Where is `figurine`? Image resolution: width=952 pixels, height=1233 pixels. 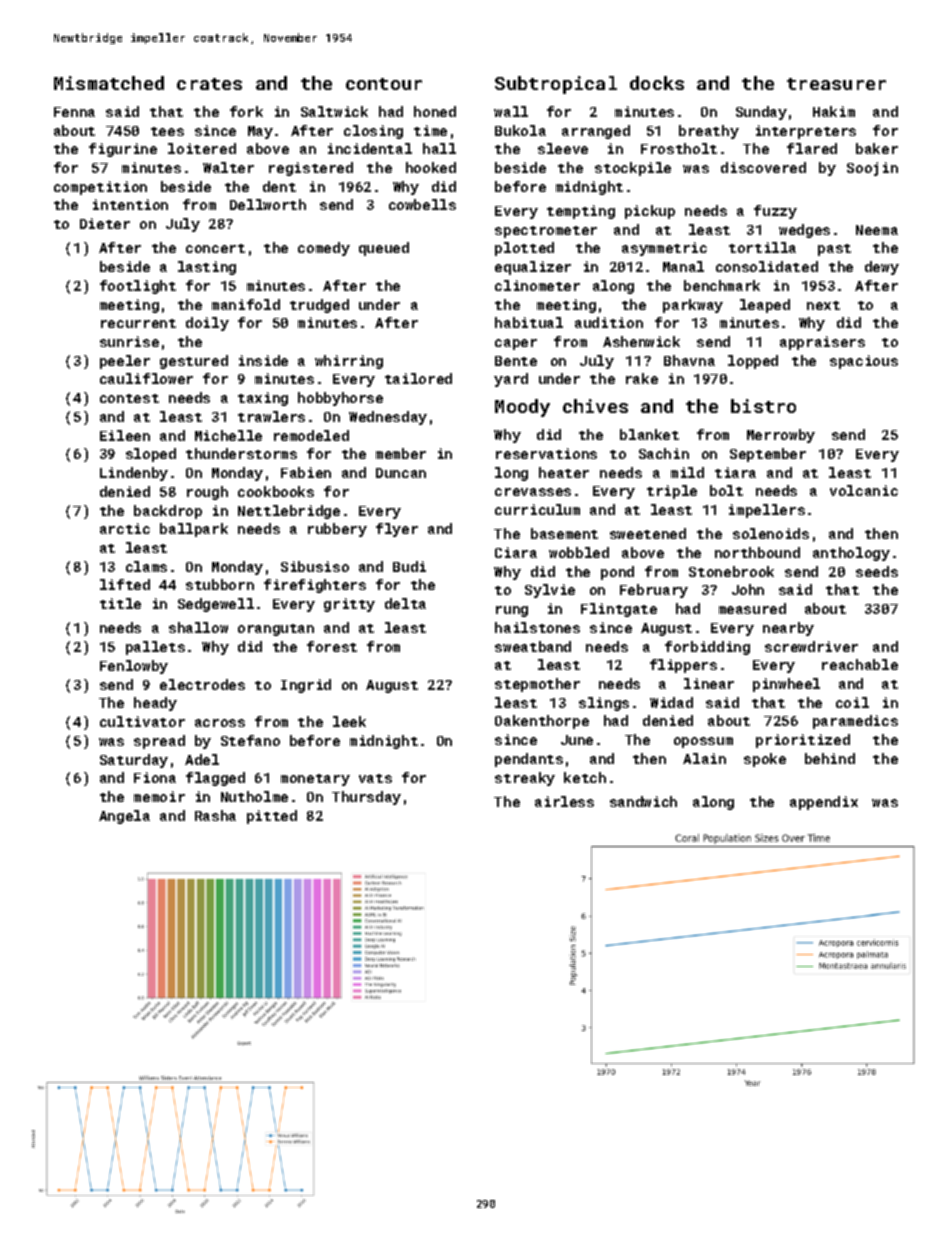
figurine is located at coordinates (123, 150).
